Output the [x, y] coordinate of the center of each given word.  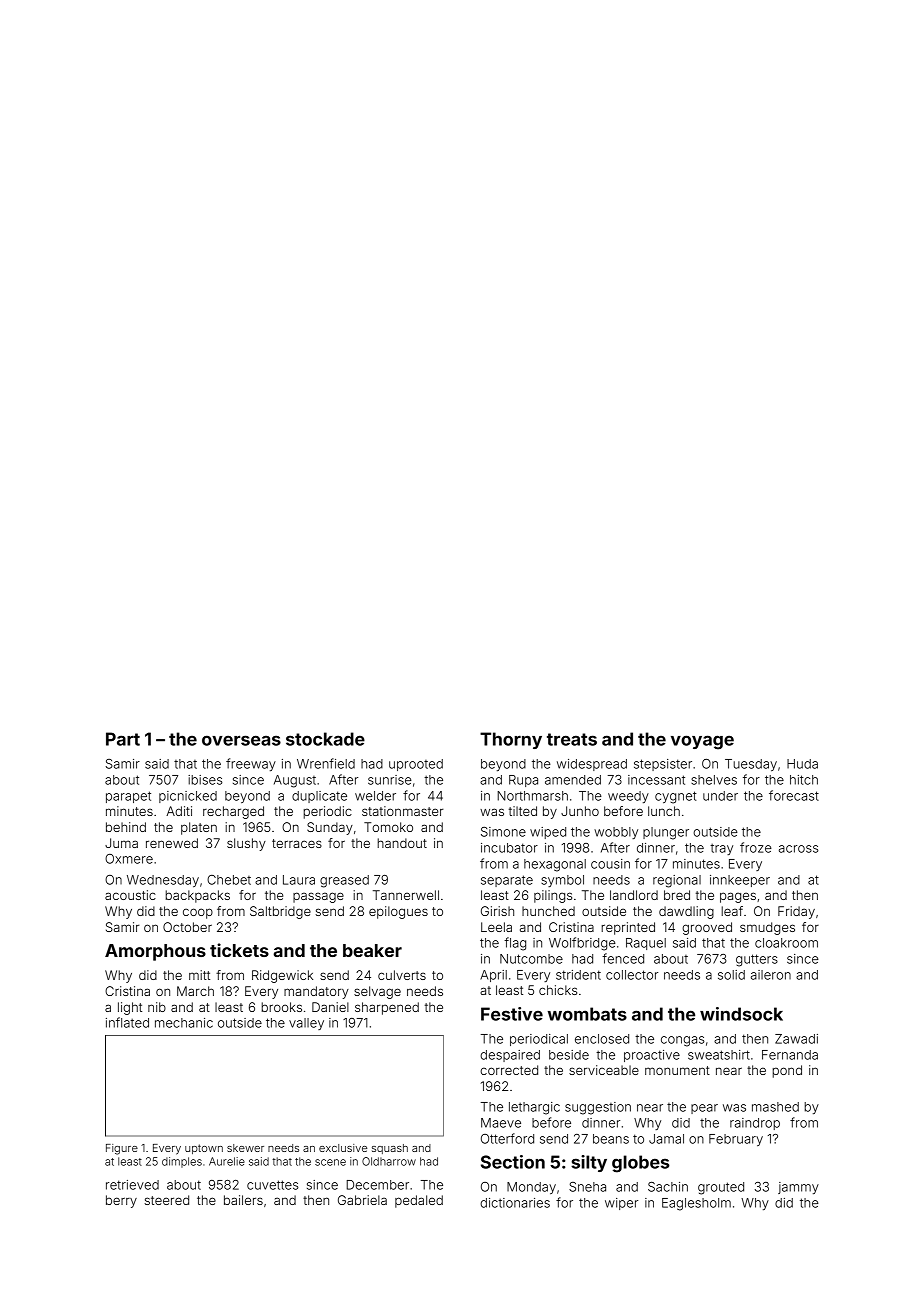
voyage [702, 742]
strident [578, 975]
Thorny [511, 740]
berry [121, 1201]
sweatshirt [719, 1055]
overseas [241, 740]
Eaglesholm [696, 1204]
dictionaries [515, 1203]
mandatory [316, 992]
